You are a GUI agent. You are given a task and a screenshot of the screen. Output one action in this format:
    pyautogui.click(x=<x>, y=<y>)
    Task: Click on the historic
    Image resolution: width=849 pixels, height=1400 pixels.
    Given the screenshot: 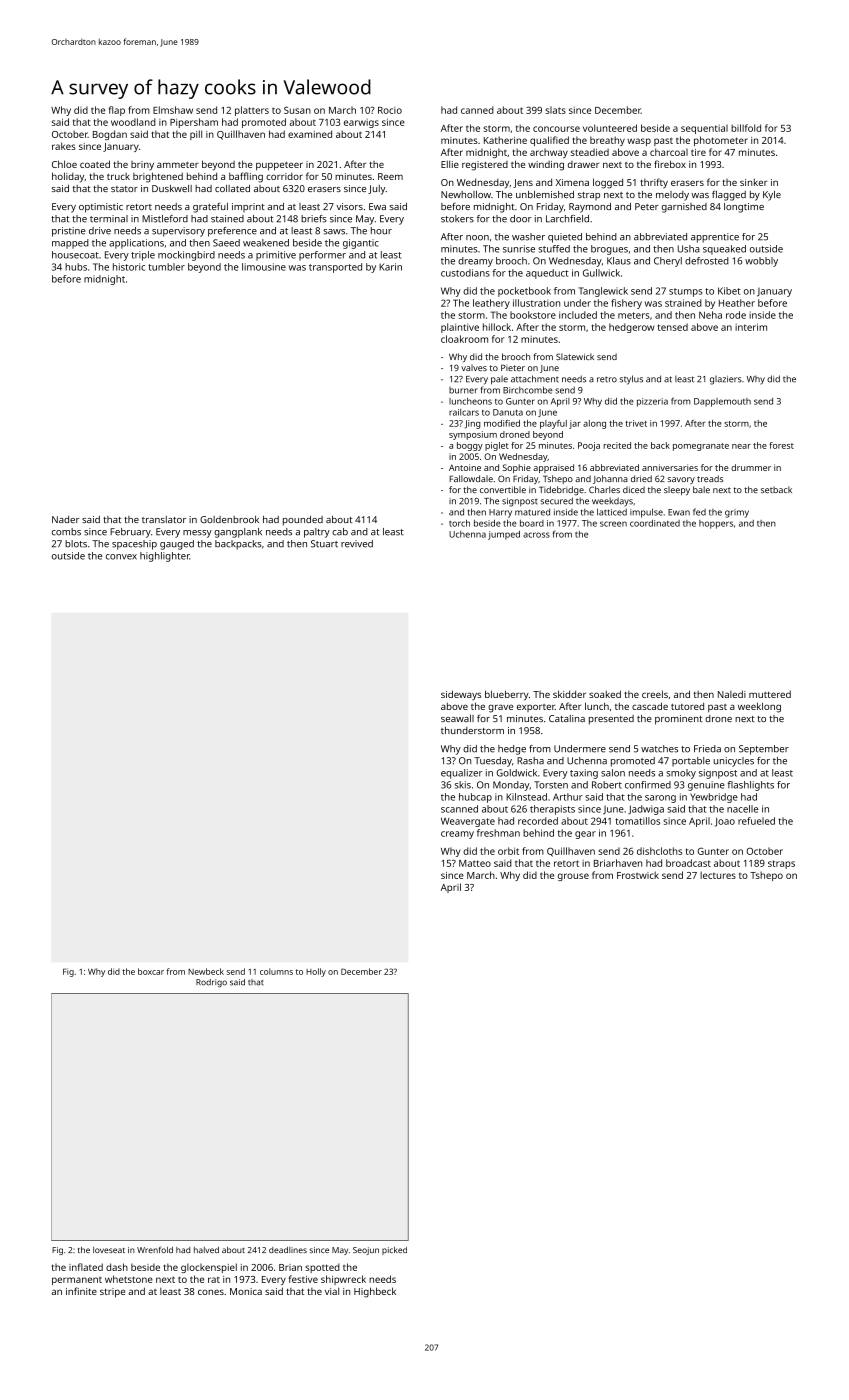 What is the action you would take?
    pyautogui.click(x=129, y=267)
